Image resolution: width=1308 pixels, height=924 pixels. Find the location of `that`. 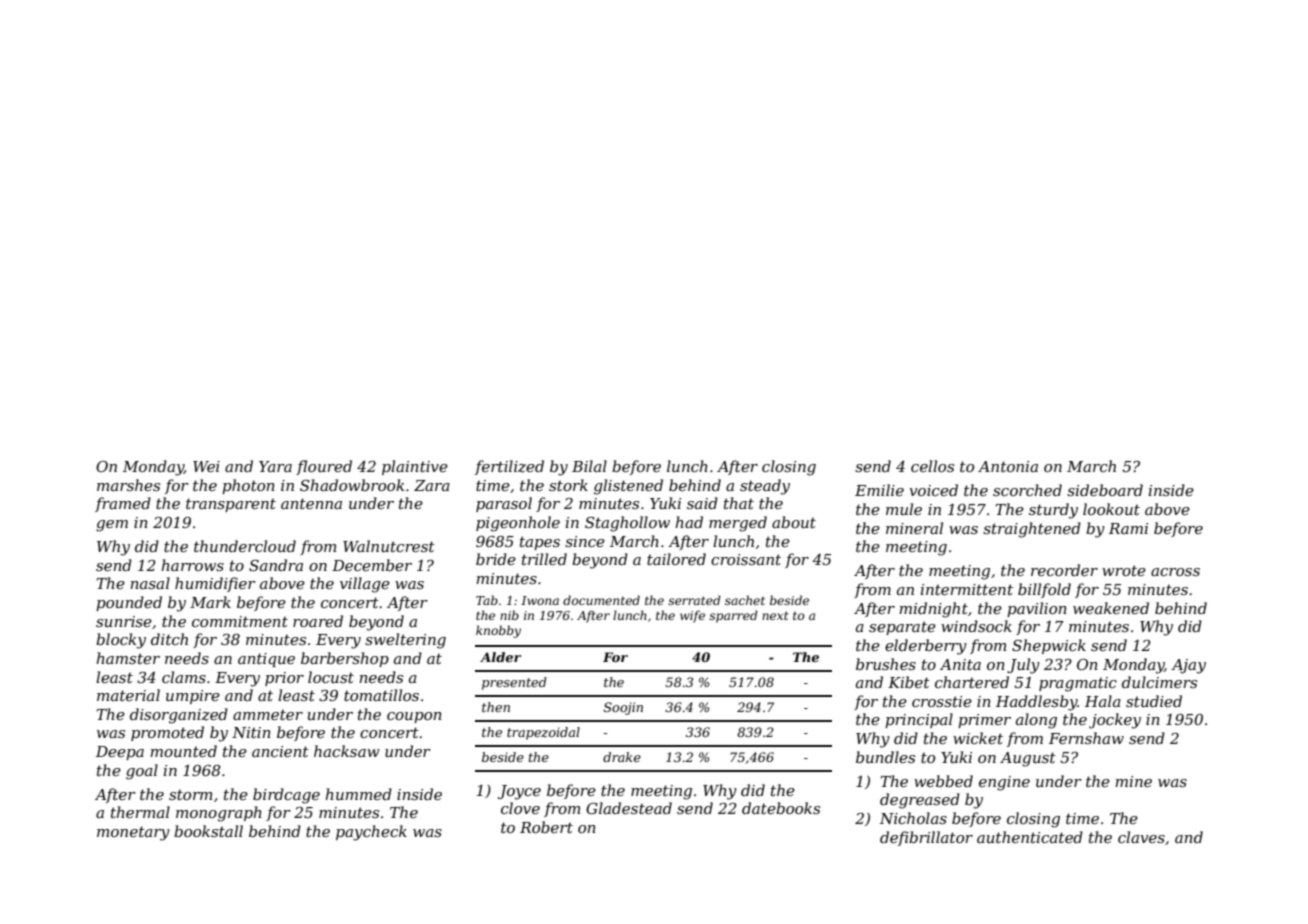

that is located at coordinates (739, 503).
